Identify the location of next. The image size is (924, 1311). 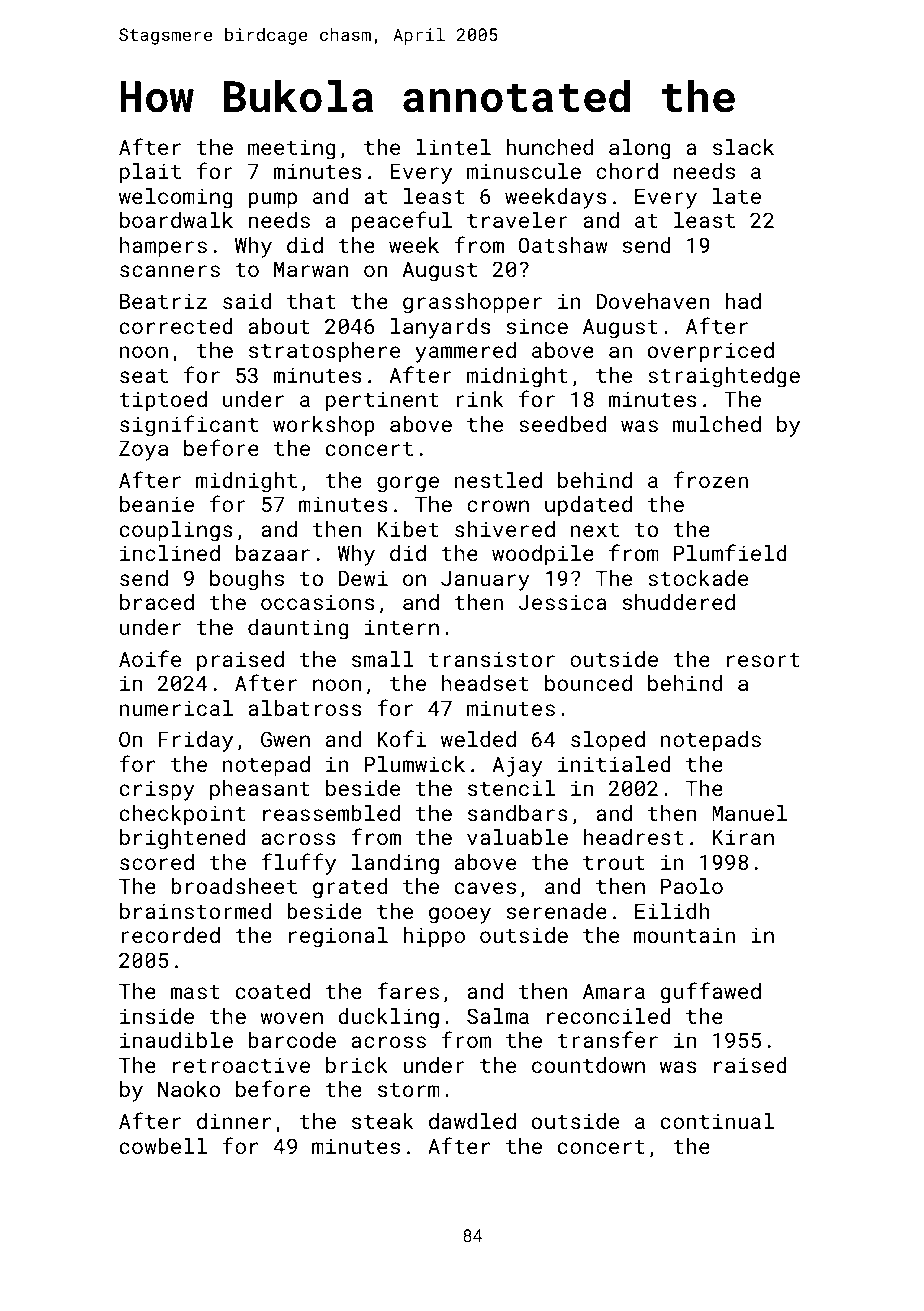
(595, 530).
